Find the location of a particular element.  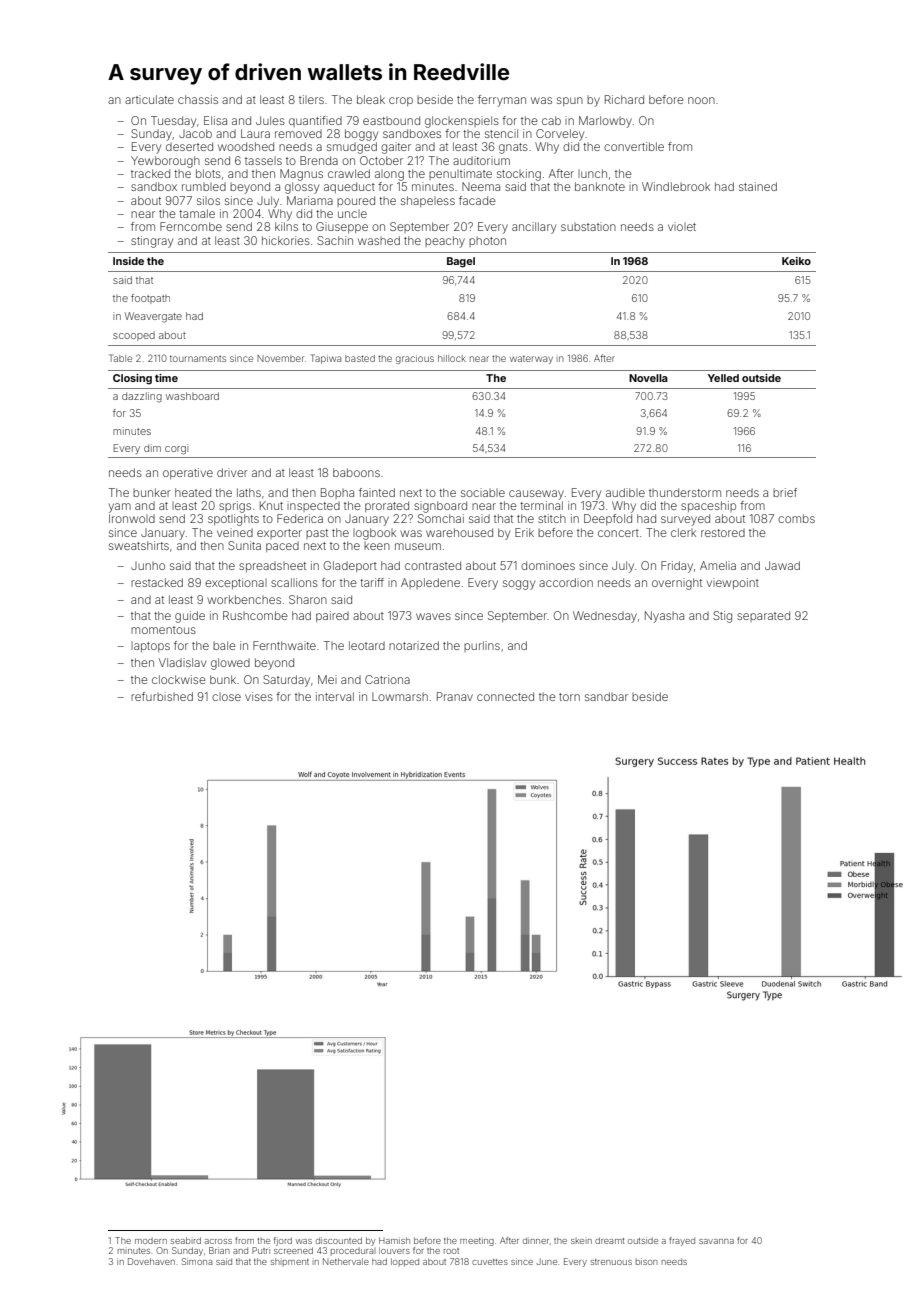

savanna is located at coordinates (716, 1241).
